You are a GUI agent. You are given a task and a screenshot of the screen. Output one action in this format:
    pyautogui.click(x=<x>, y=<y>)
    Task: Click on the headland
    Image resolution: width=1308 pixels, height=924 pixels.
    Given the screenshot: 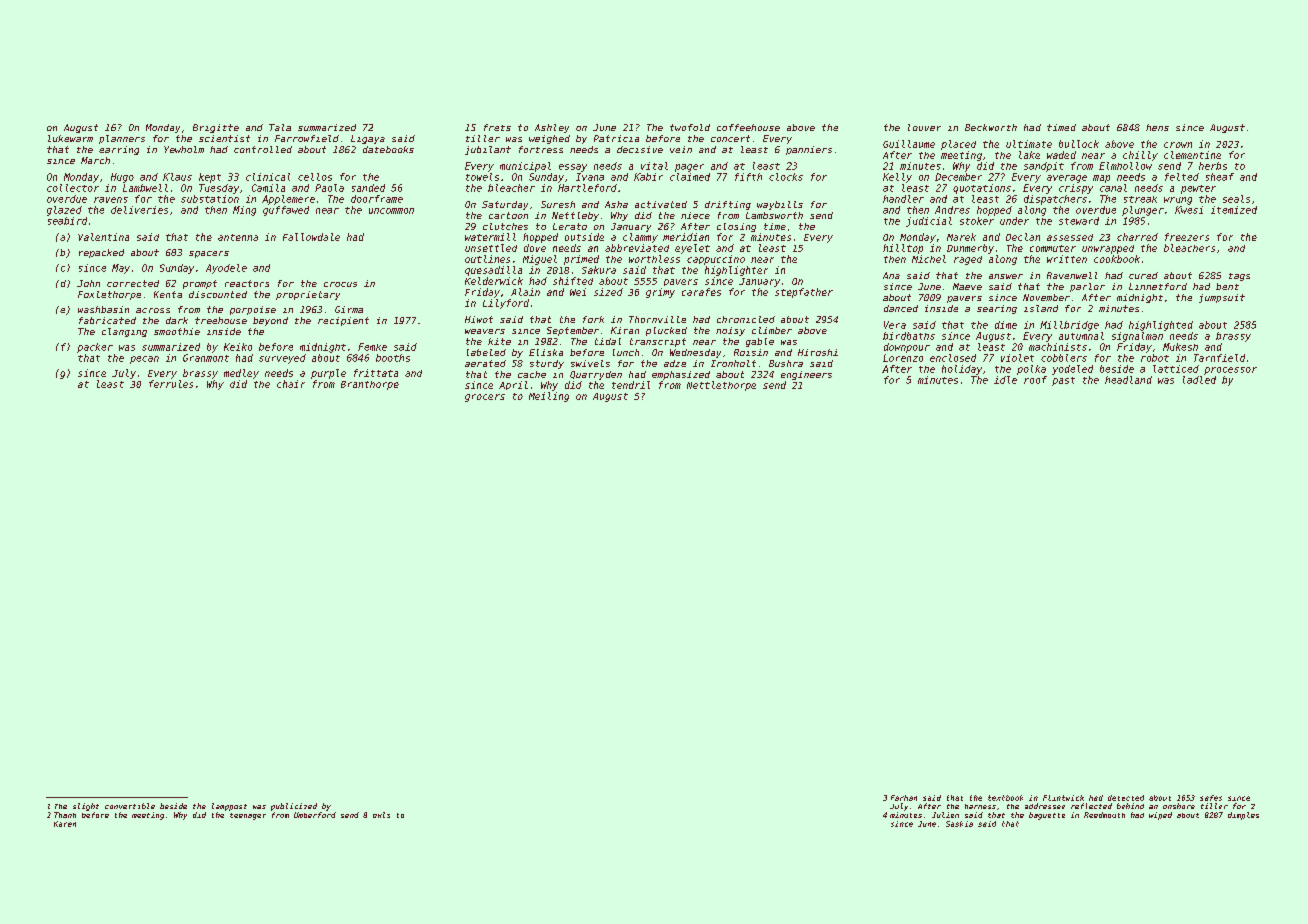 What is the action you would take?
    pyautogui.click(x=1128, y=380)
